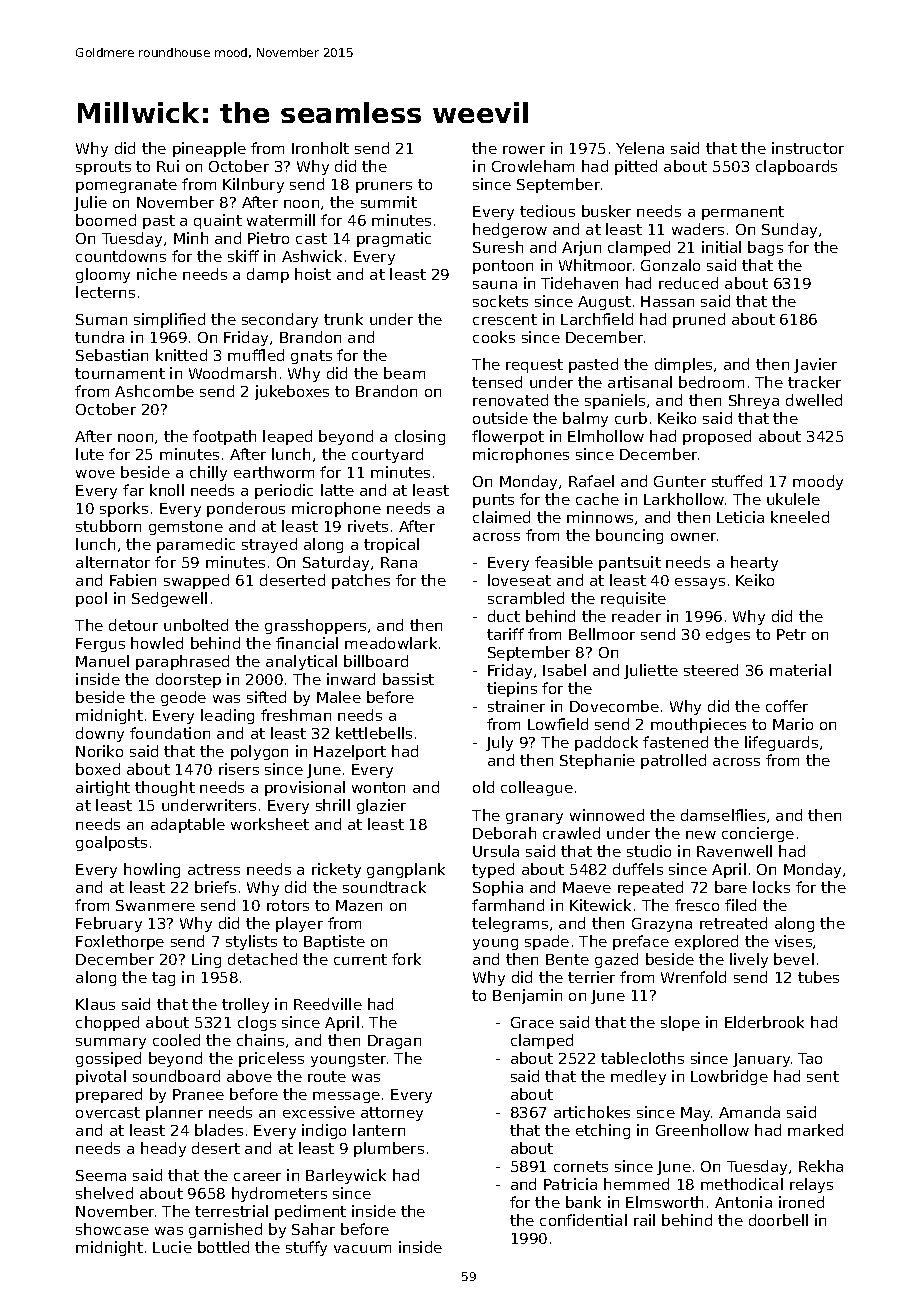 The image size is (924, 1308). What do you see at coordinates (789, 230) in the screenshot?
I see `Sunday` at bounding box center [789, 230].
